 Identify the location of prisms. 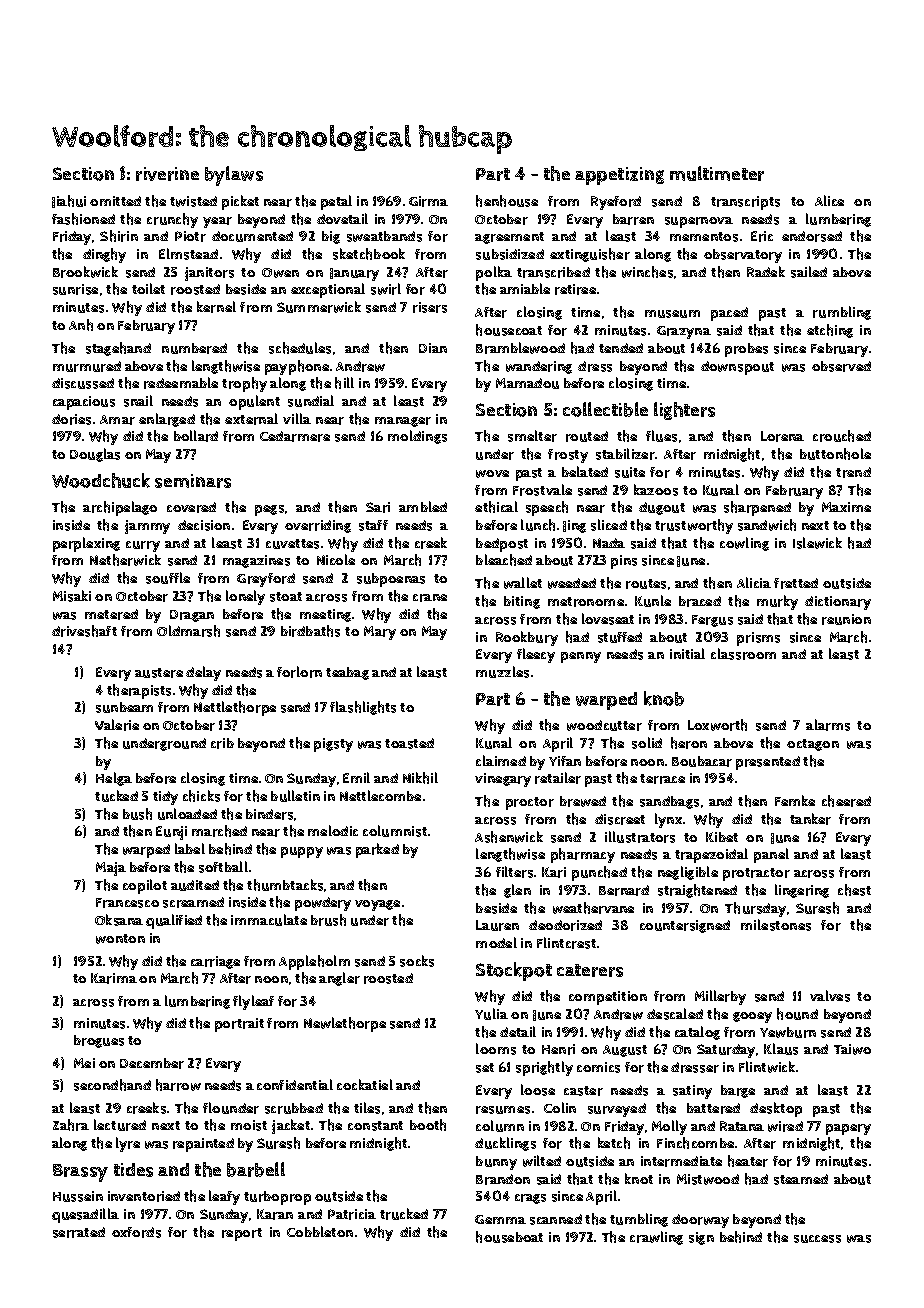
(758, 639).
